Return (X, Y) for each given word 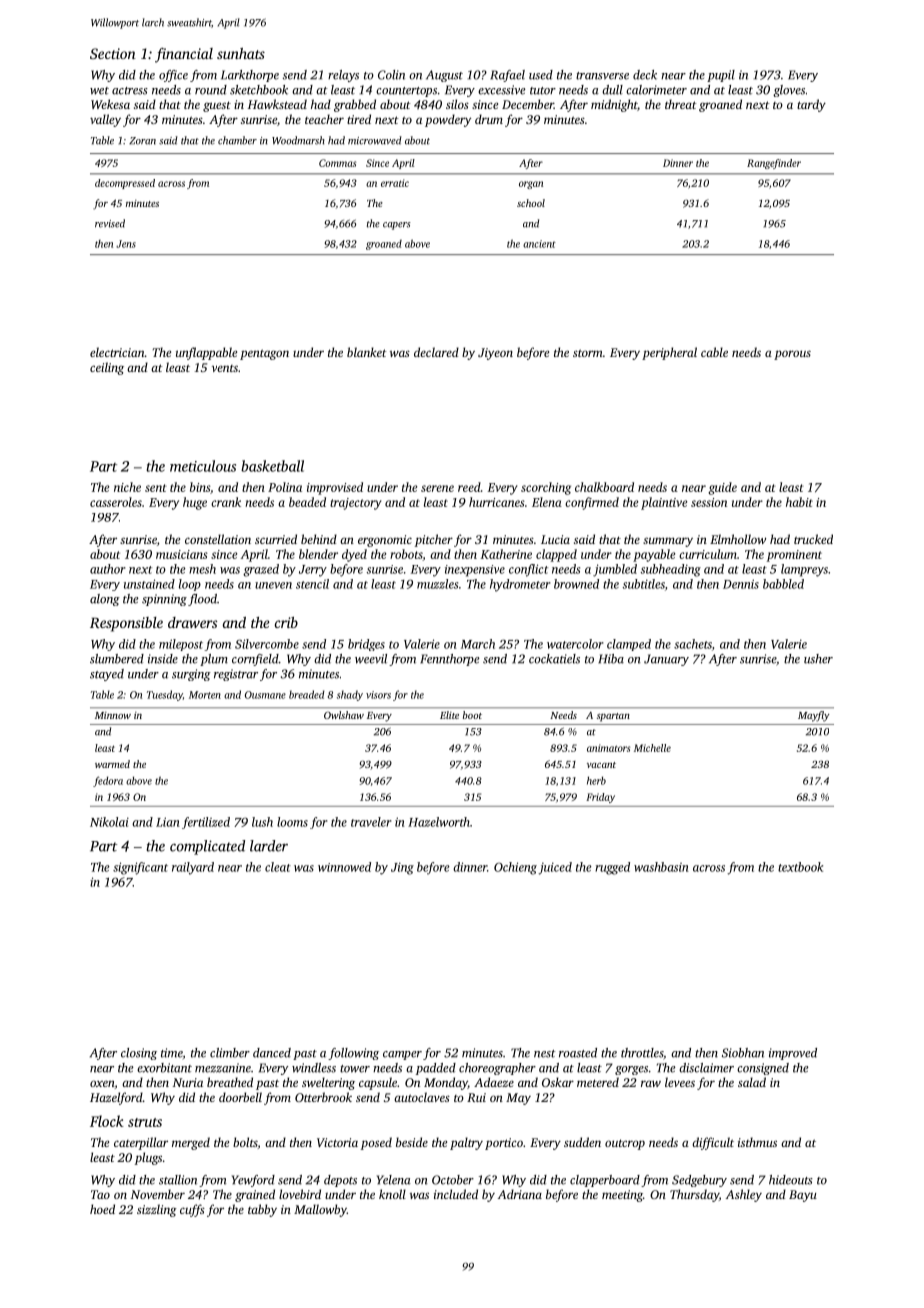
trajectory (356, 504)
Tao (100, 1194)
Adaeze (494, 1082)
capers (397, 226)
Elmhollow (738, 539)
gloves (789, 91)
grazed (261, 570)
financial (184, 55)
